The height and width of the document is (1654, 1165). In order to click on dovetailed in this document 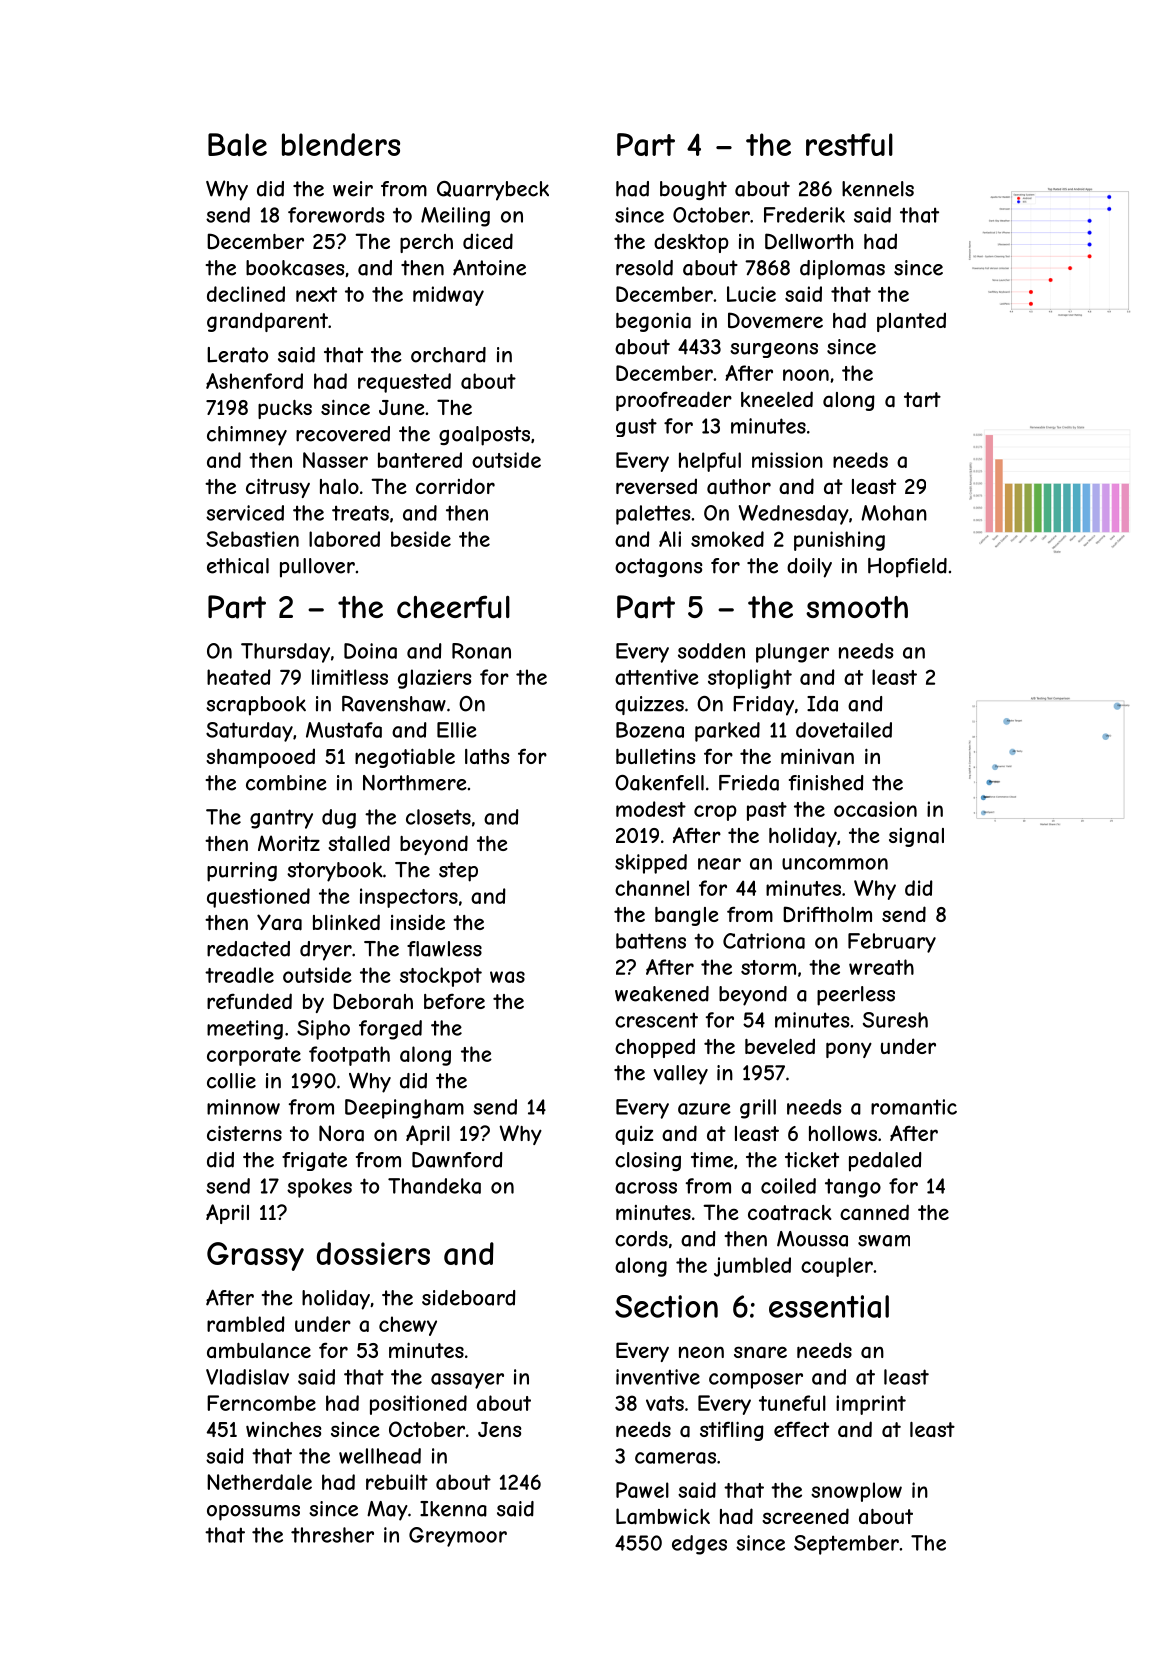, I will do `click(844, 730)`.
